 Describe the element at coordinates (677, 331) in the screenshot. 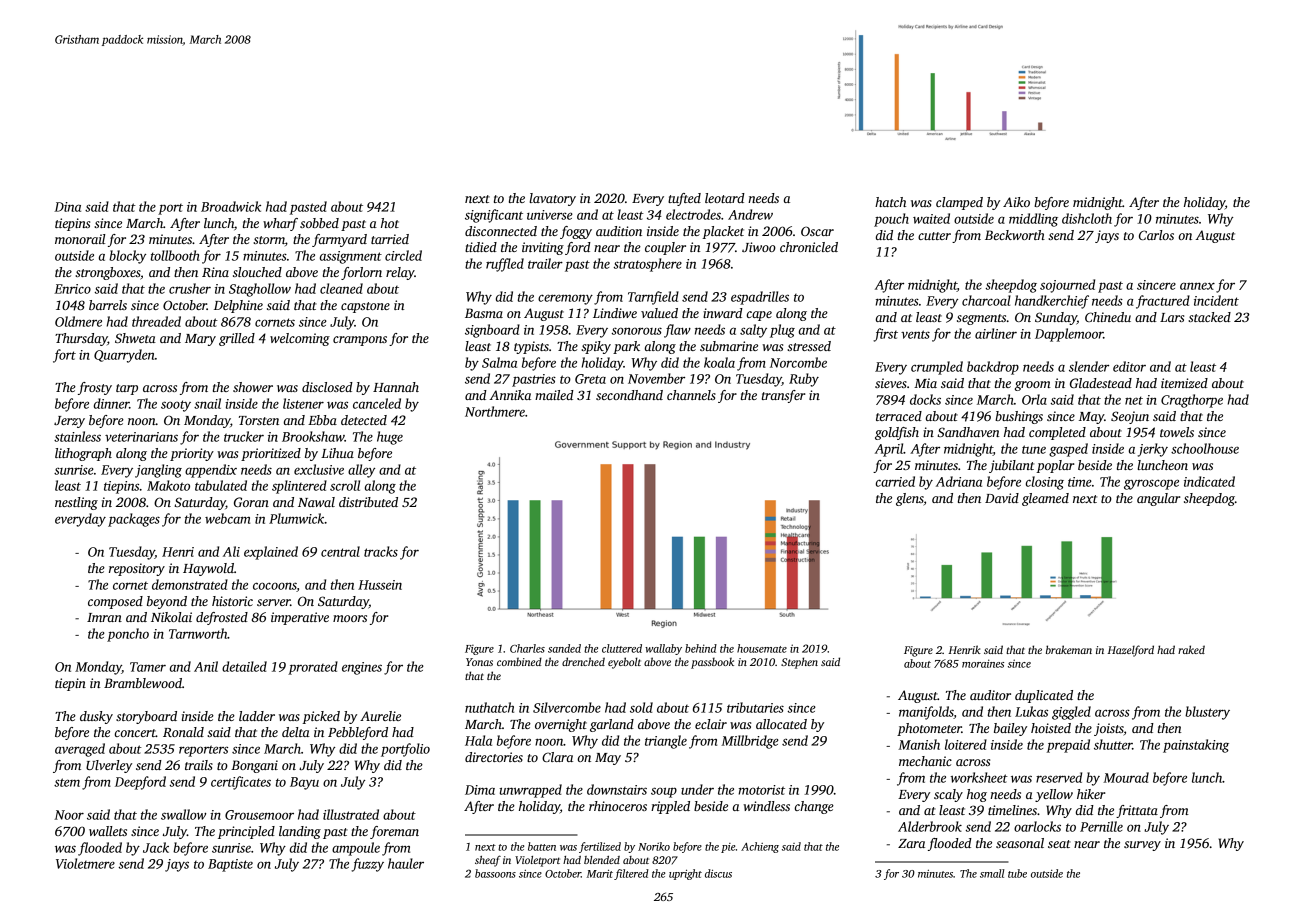

I see `flaw` at that location.
